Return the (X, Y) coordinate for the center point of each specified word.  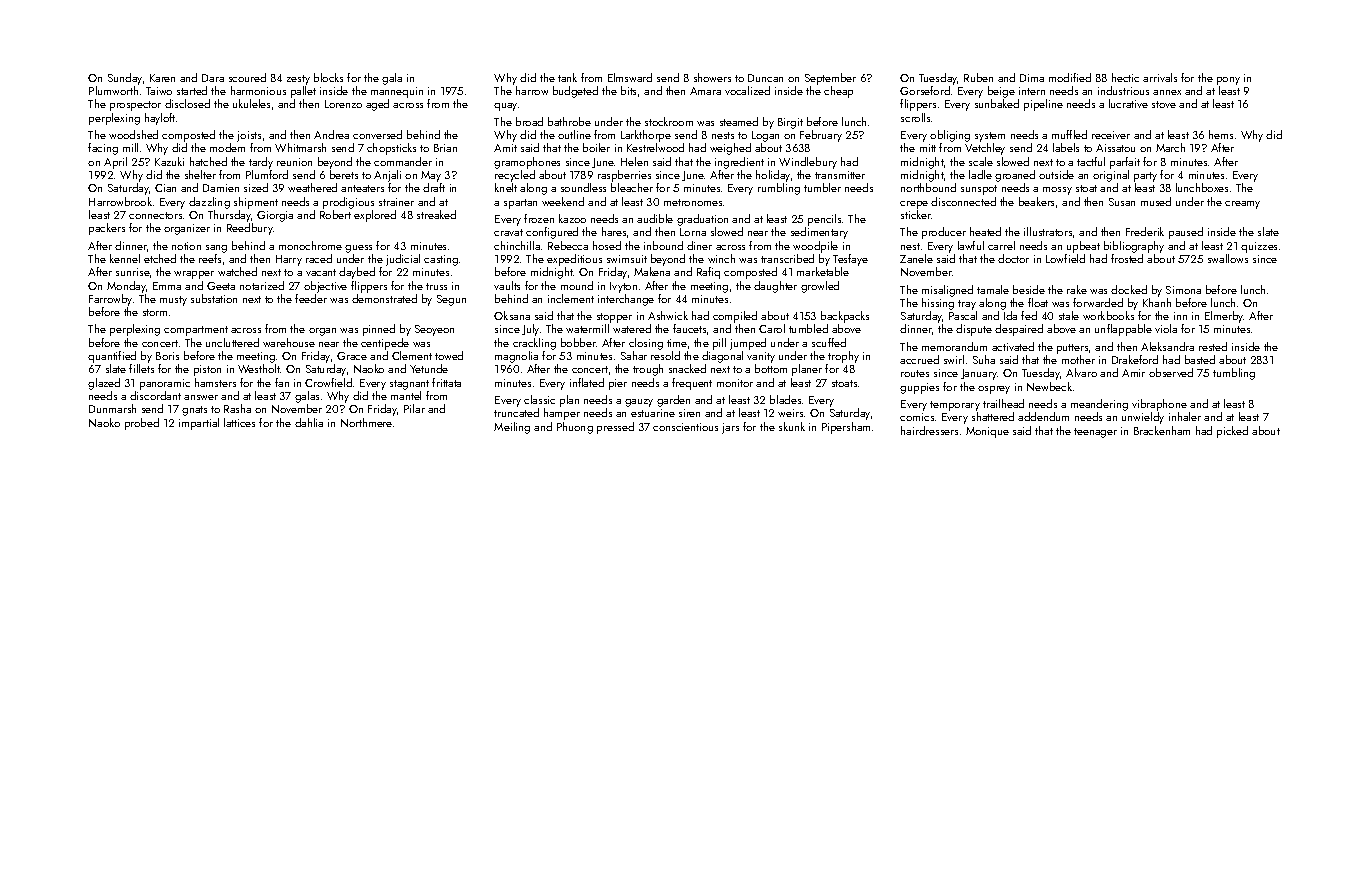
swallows (1228, 258)
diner (699, 245)
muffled (1069, 134)
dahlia (309, 422)
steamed (739, 121)
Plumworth (113, 90)
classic (539, 399)
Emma (167, 286)
